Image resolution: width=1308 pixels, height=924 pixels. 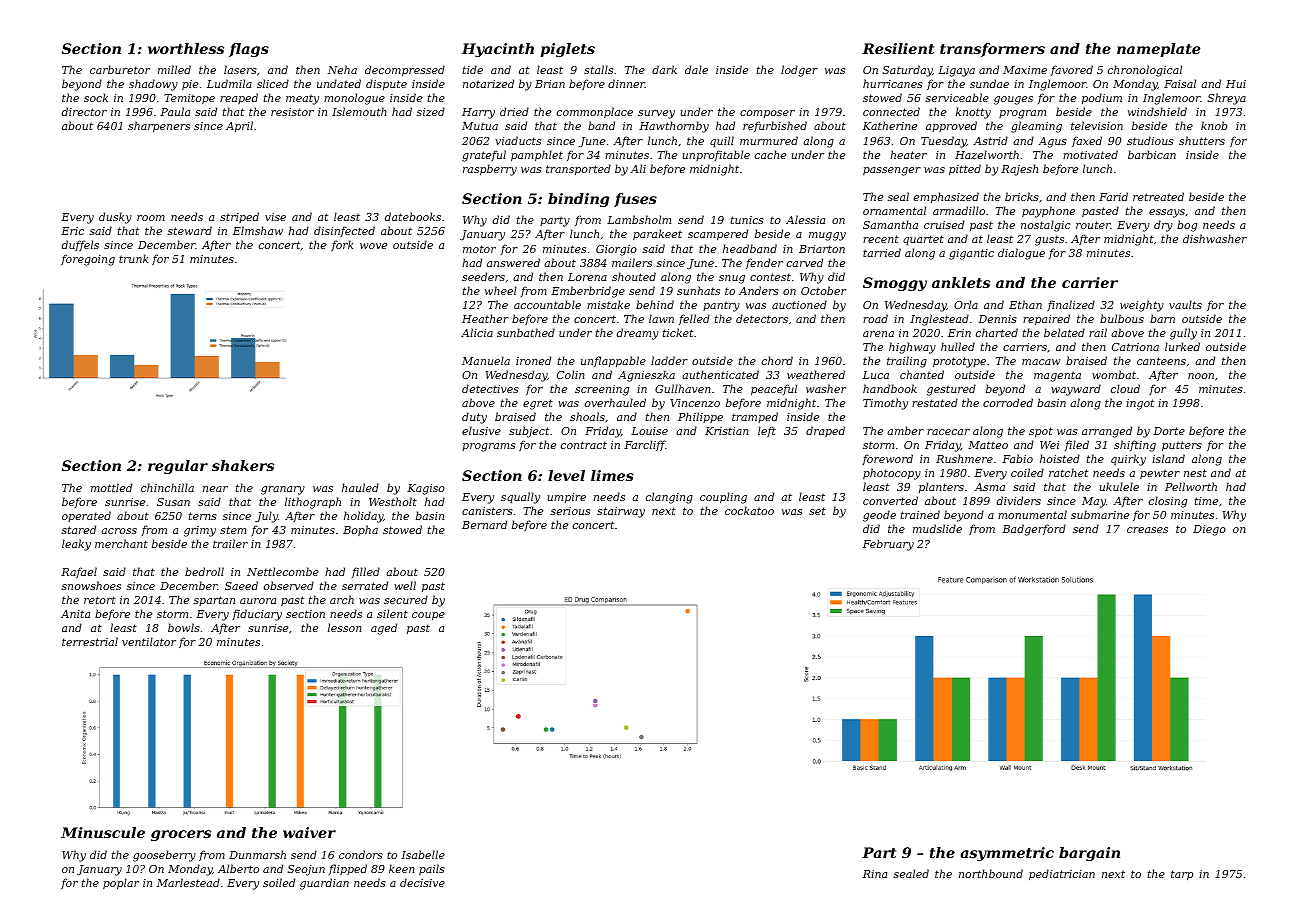 What do you see at coordinates (1071, 305) in the screenshot?
I see `finalized` at bounding box center [1071, 305].
